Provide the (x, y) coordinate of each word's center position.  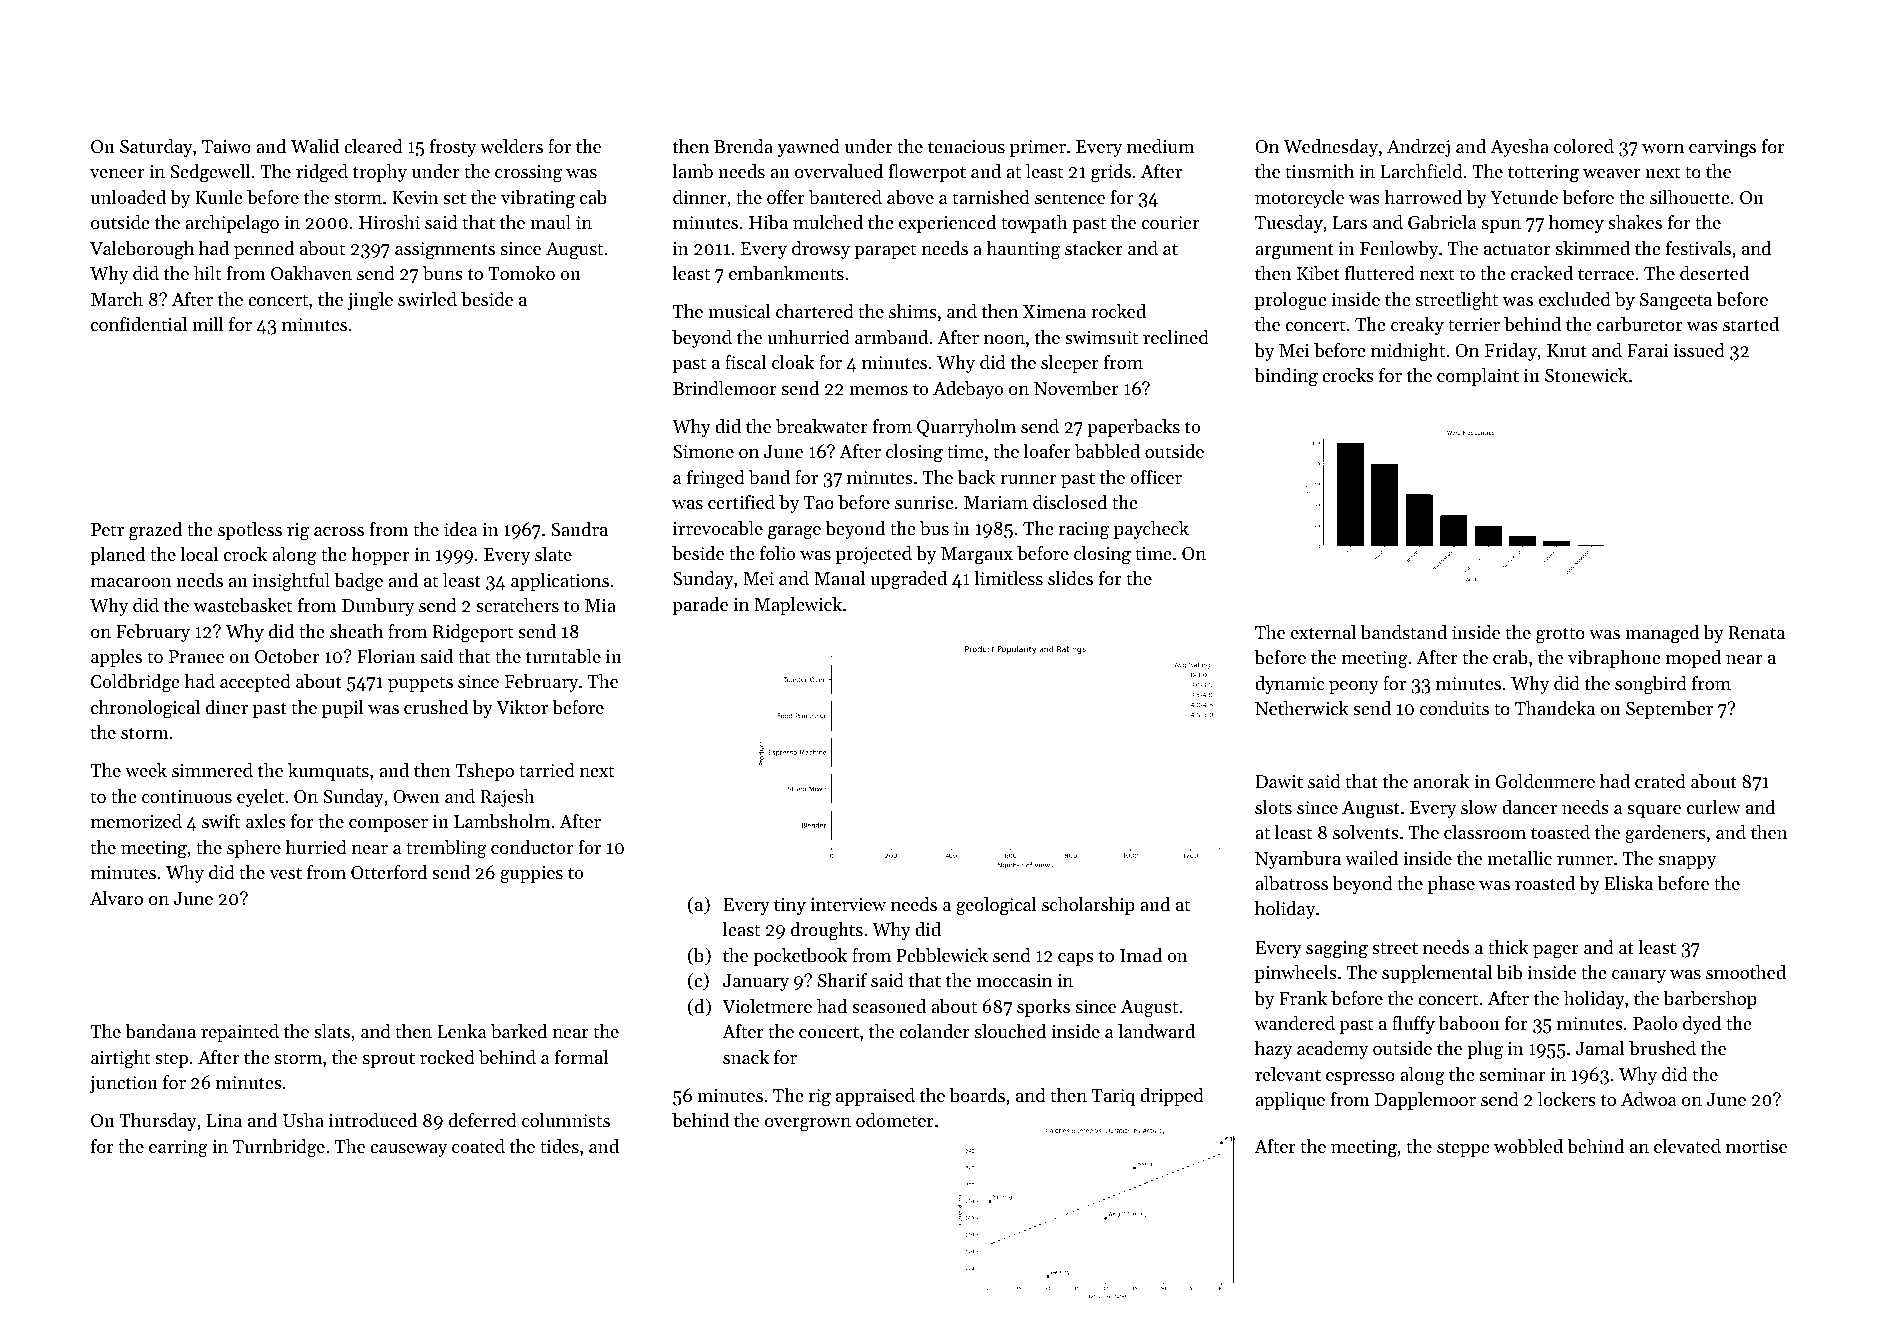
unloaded (128, 197)
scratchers (517, 605)
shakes (1635, 222)
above (910, 197)
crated (1660, 781)
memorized (136, 821)
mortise (1756, 1146)
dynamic (1289, 685)
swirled (427, 299)
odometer (895, 1120)
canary (1639, 976)
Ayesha (1519, 148)
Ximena (1054, 311)
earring (178, 1149)
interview (848, 904)
